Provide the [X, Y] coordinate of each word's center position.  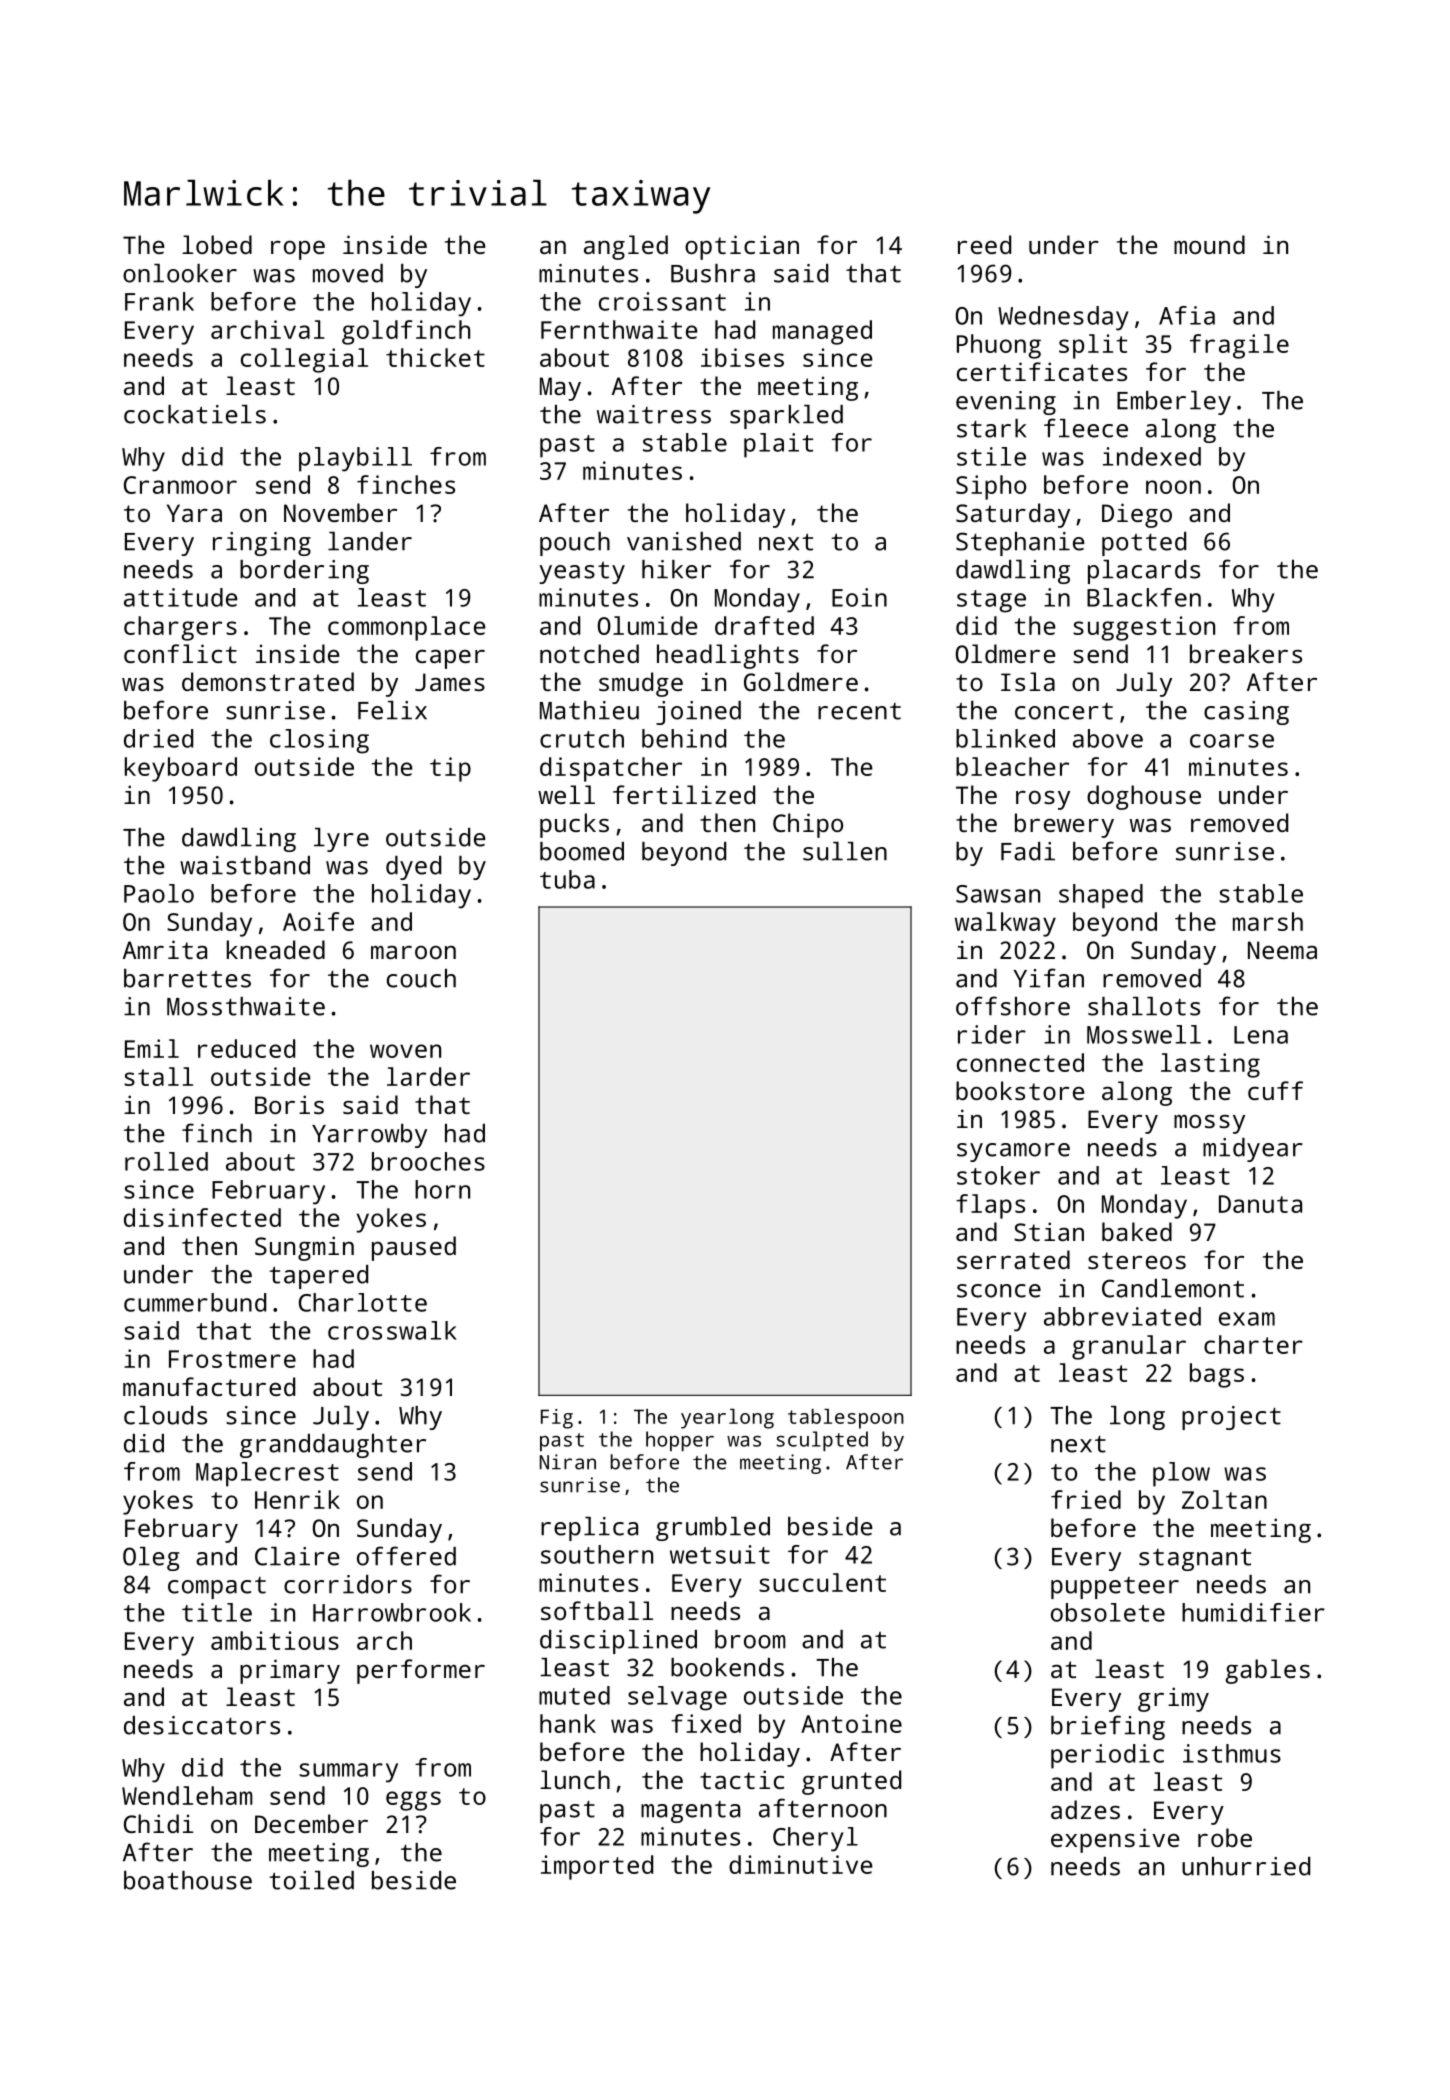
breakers [1246, 653]
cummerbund [195, 1302]
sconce [999, 1291]
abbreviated [1122, 1316]
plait [778, 445]
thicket [435, 357]
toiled [311, 1880]
